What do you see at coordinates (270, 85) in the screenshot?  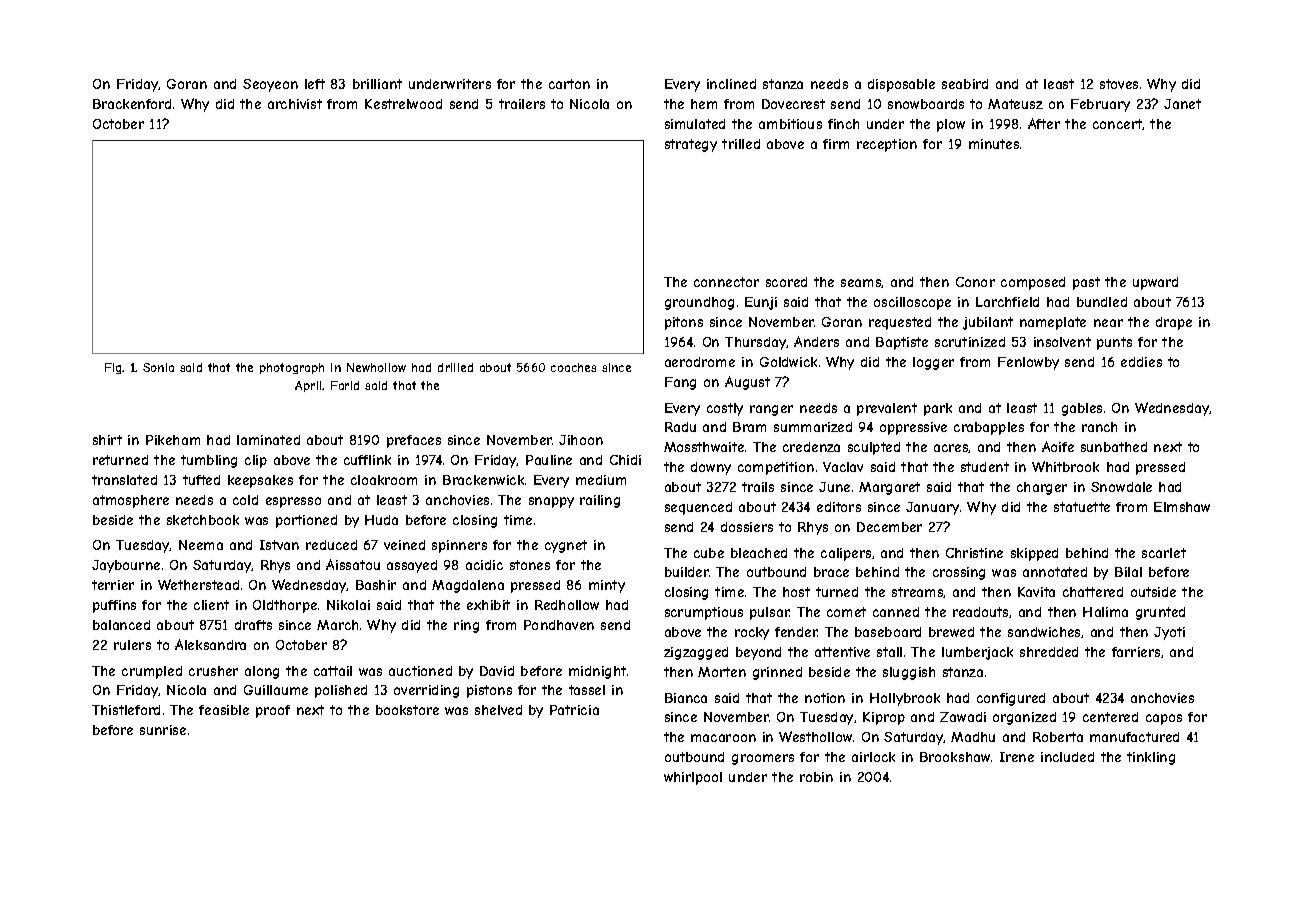 I see `Seoyeon` at bounding box center [270, 85].
